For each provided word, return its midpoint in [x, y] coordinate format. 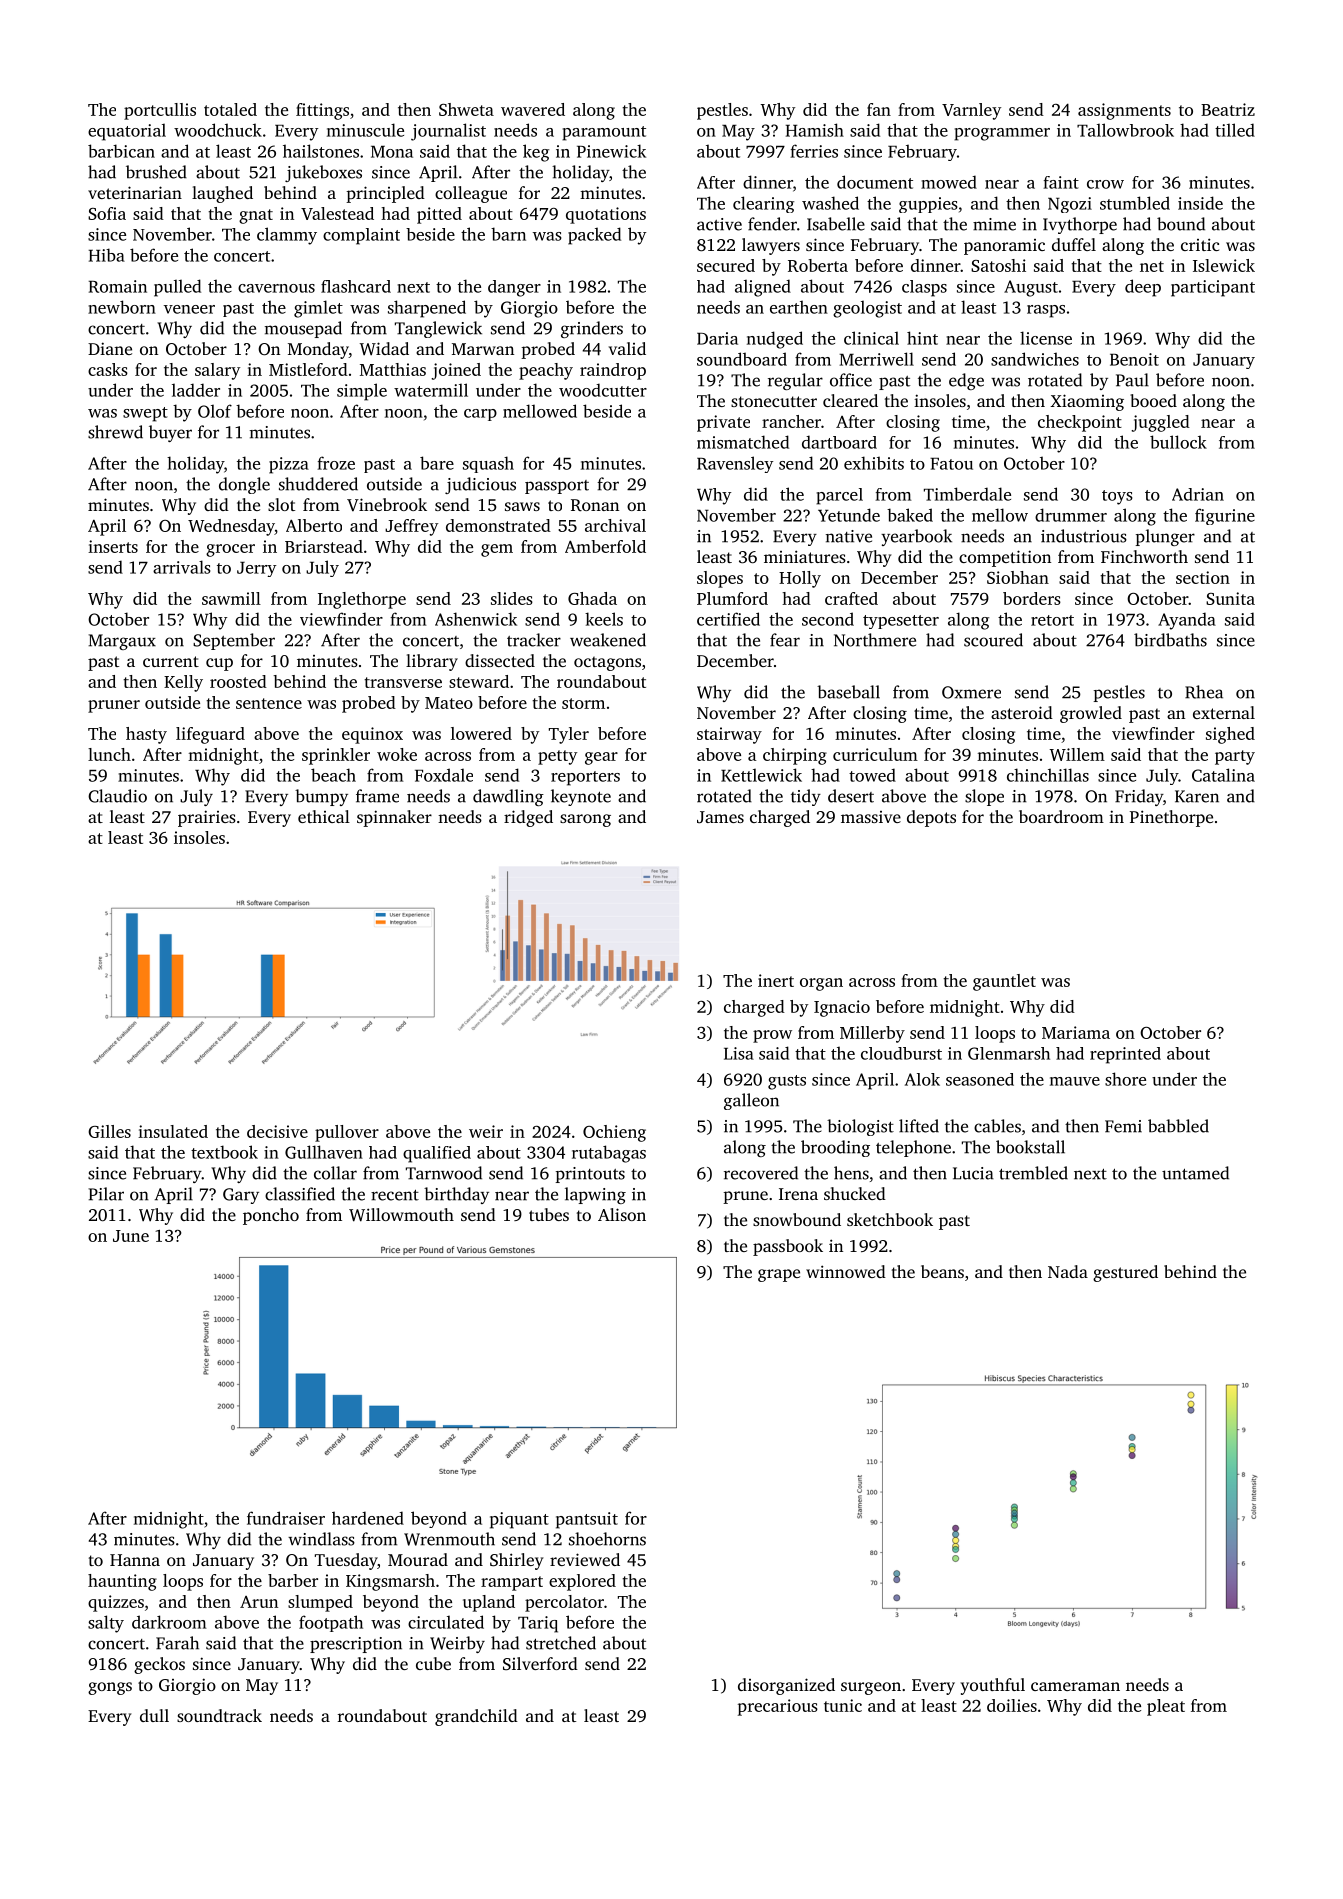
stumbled [1135, 203]
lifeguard [210, 735]
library [432, 662]
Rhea [1204, 692]
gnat [256, 216]
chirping [795, 756]
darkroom [169, 1622]
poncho [271, 1216]
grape [779, 1275]
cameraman [1075, 1686]
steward [479, 681]
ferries [814, 151]
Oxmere [971, 692]
